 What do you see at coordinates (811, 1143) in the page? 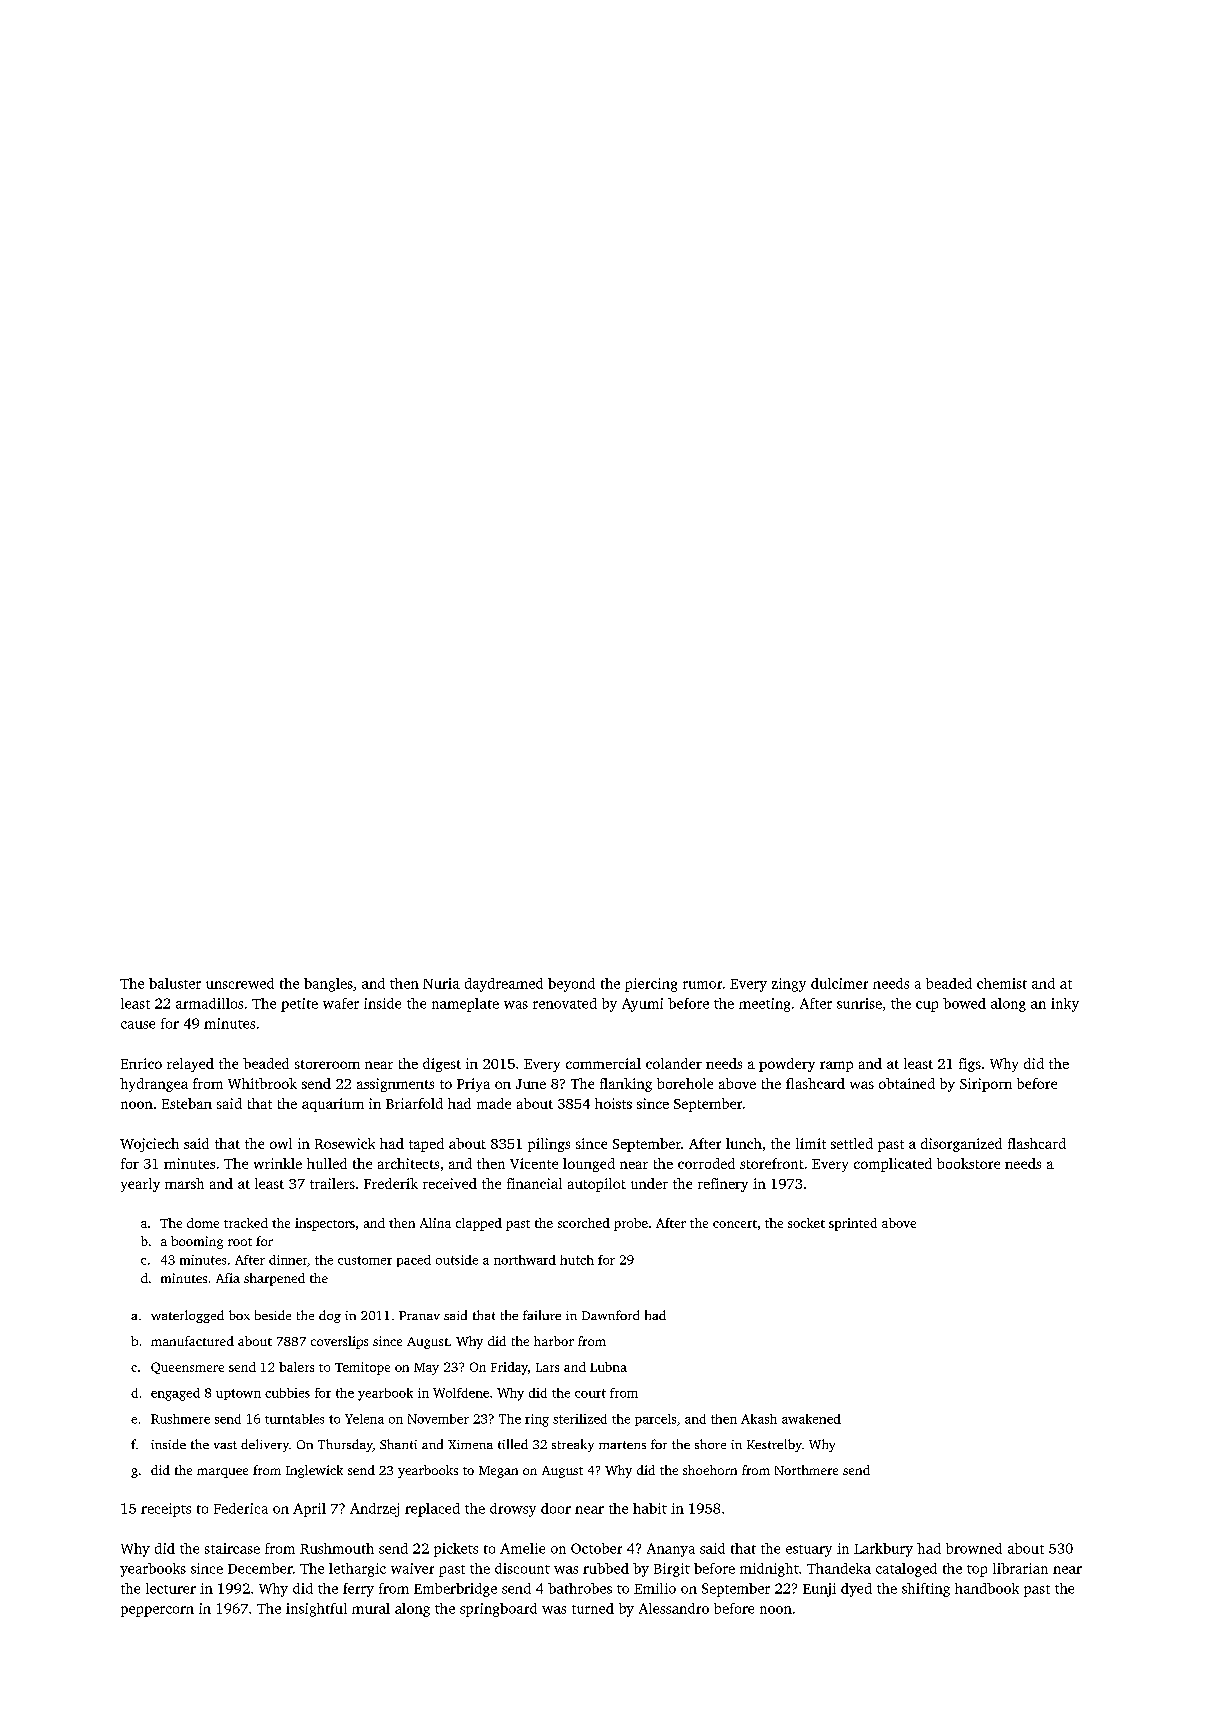
I see `limit` at bounding box center [811, 1143].
